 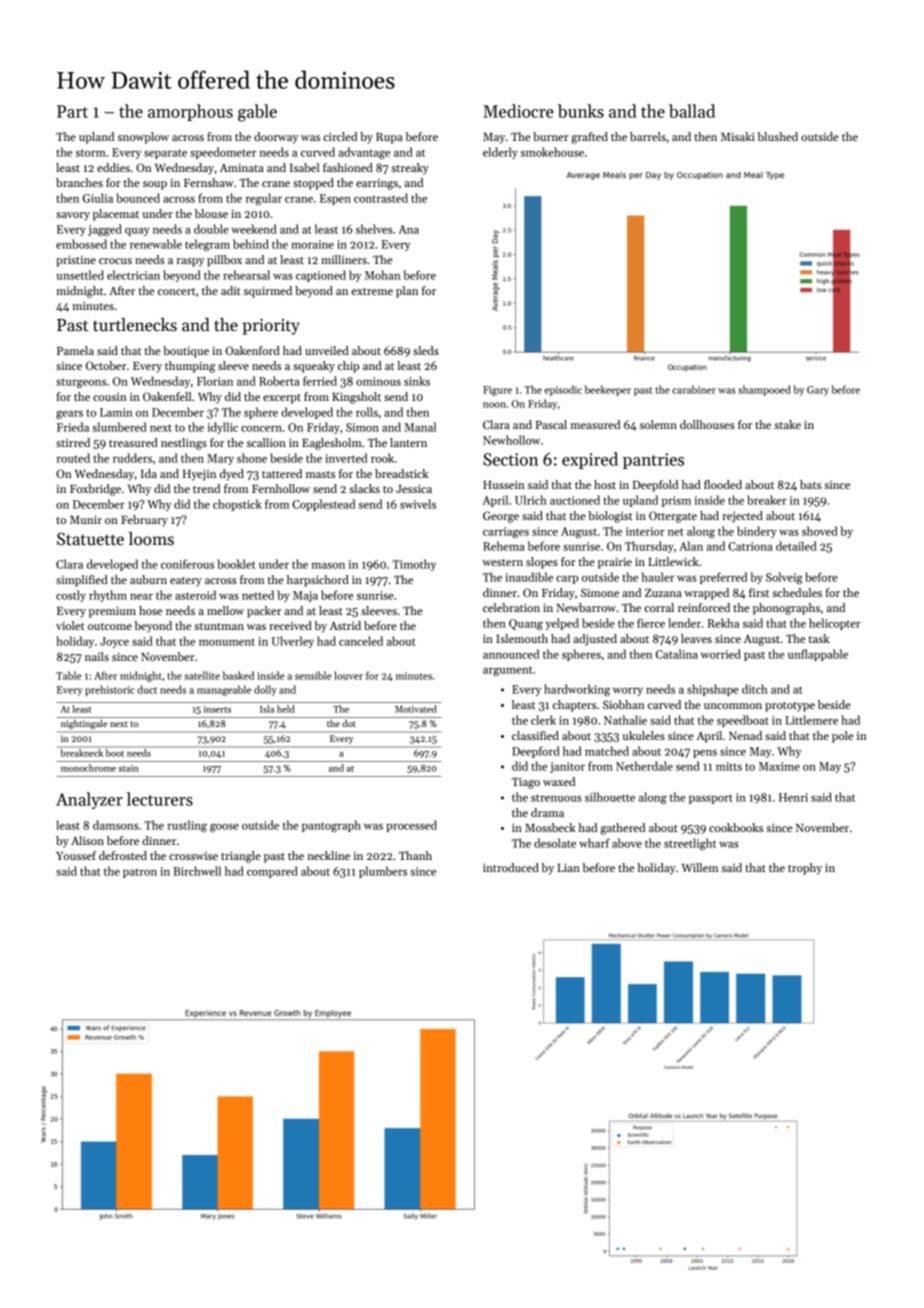 I want to click on crosswise, so click(x=193, y=856).
